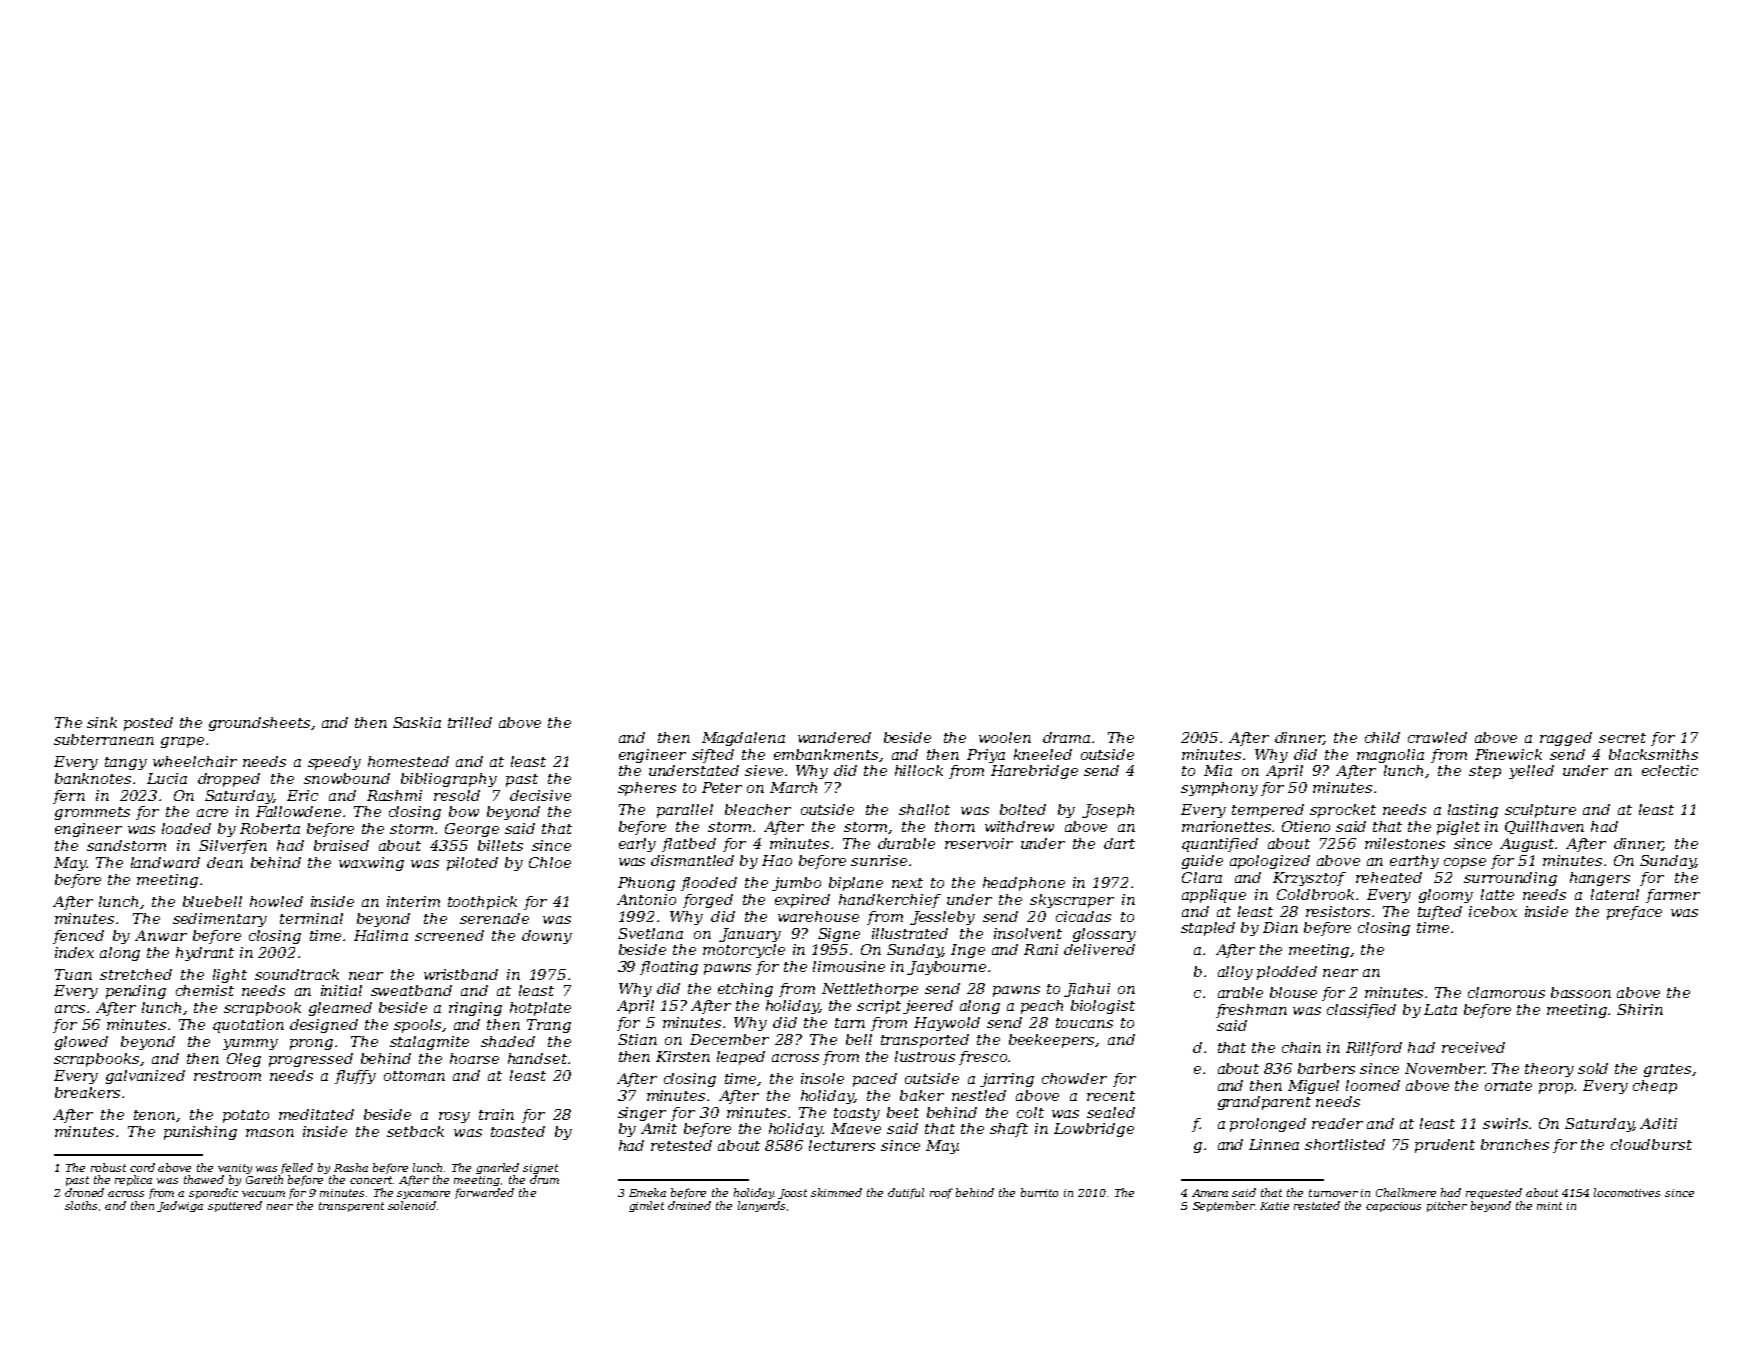 The width and height of the screenshot is (1753, 1355). What do you see at coordinates (1023, 809) in the screenshot?
I see `bolted` at bounding box center [1023, 809].
